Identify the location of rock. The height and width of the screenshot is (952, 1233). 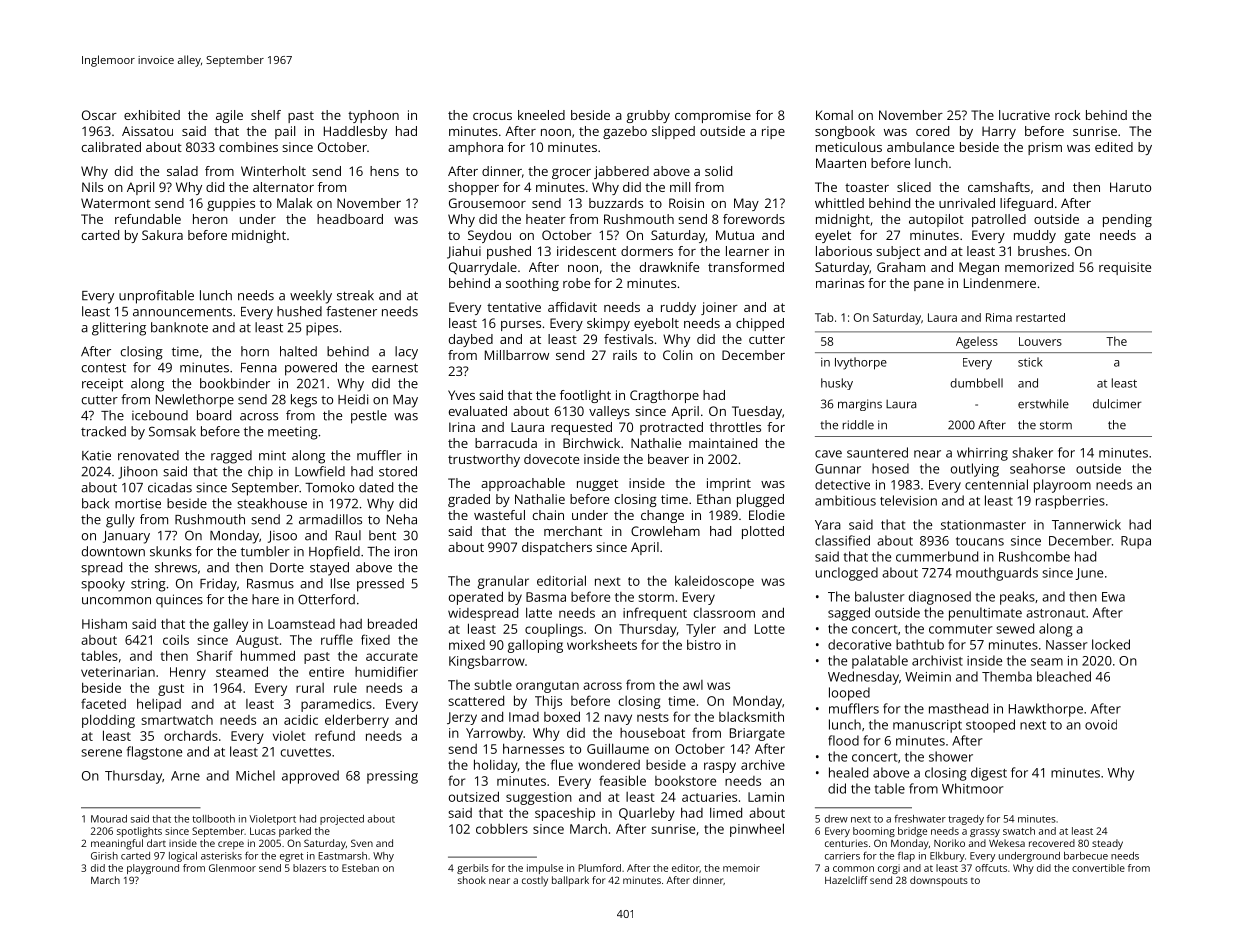
(1067, 115).
